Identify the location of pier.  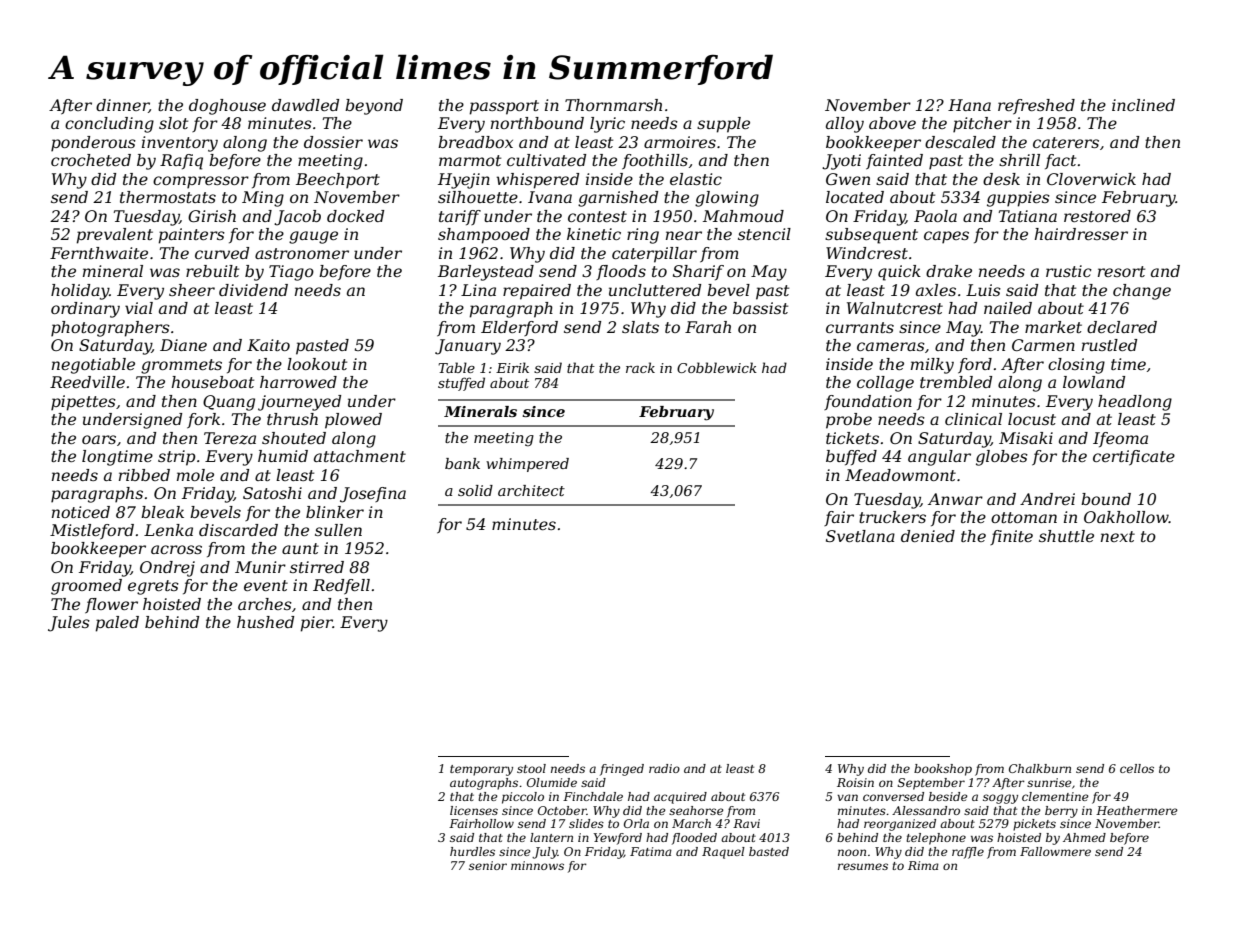
(316, 624).
